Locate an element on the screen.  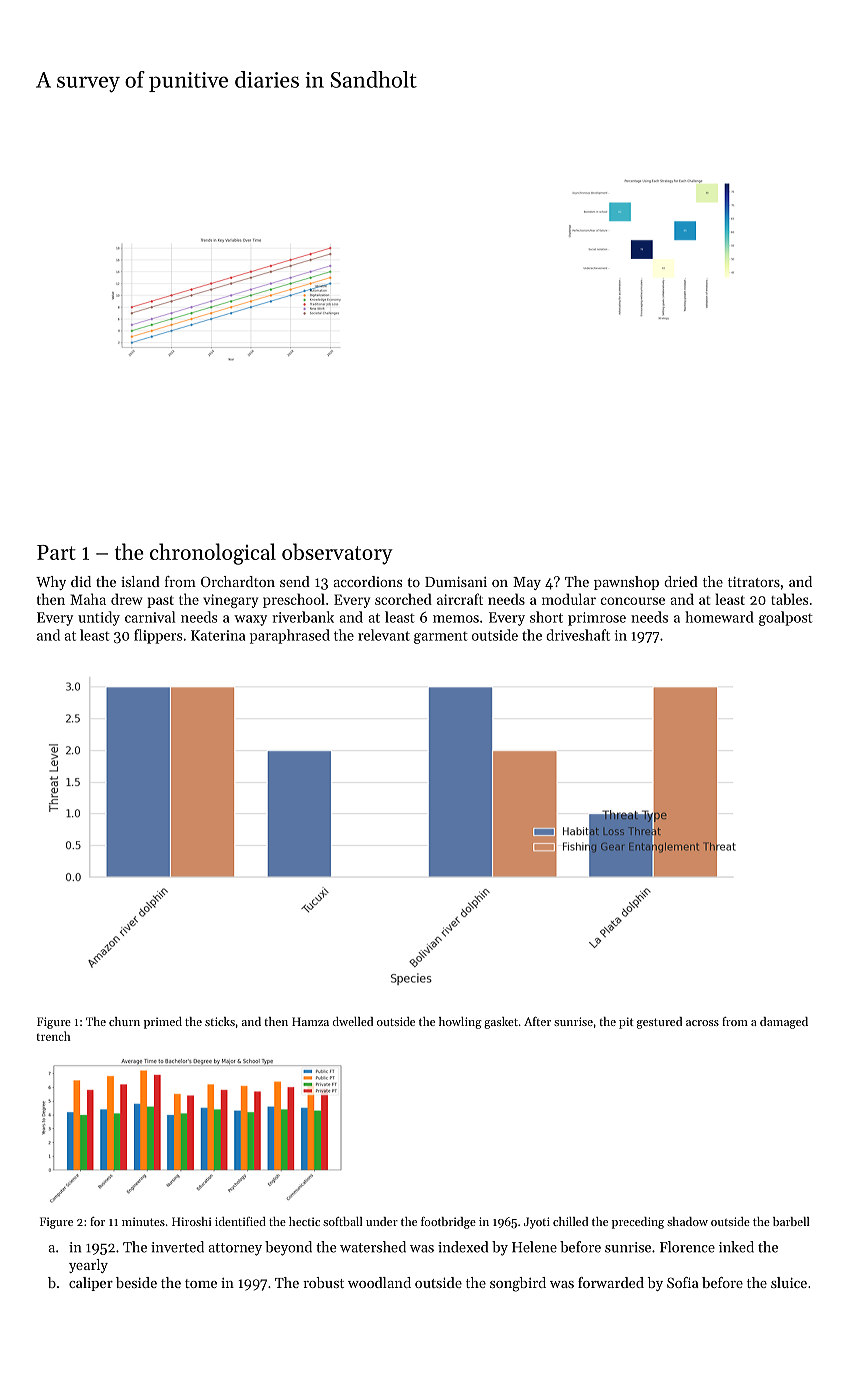
dried is located at coordinates (681, 581).
